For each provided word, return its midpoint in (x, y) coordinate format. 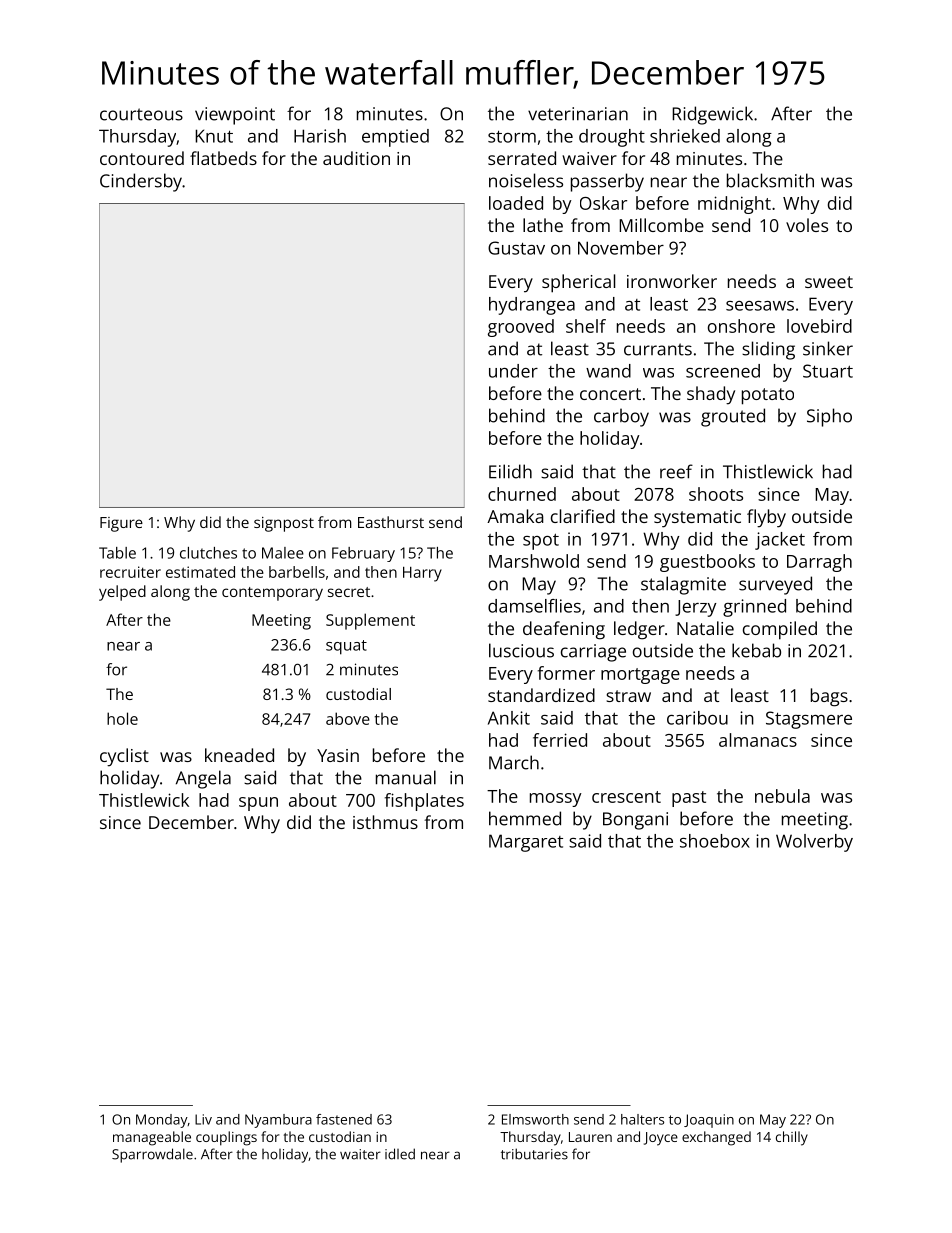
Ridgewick (712, 115)
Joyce (661, 1139)
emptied (395, 138)
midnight (734, 205)
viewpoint (235, 116)
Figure (121, 524)
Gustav (516, 248)
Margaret (526, 843)
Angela (203, 779)
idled (400, 1154)
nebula (782, 796)
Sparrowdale (152, 1155)
